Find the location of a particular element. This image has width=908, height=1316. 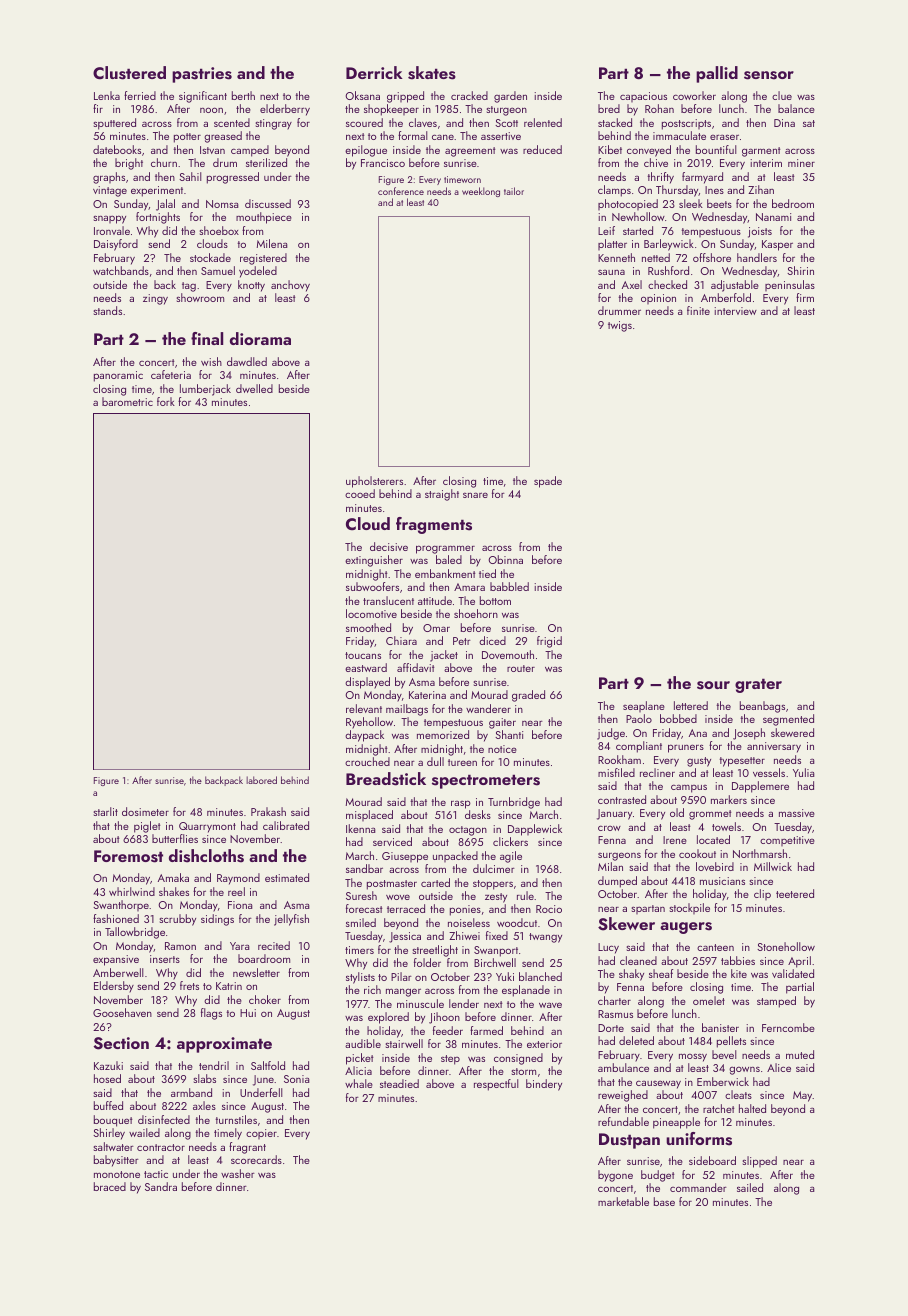

teetered is located at coordinates (795, 893).
